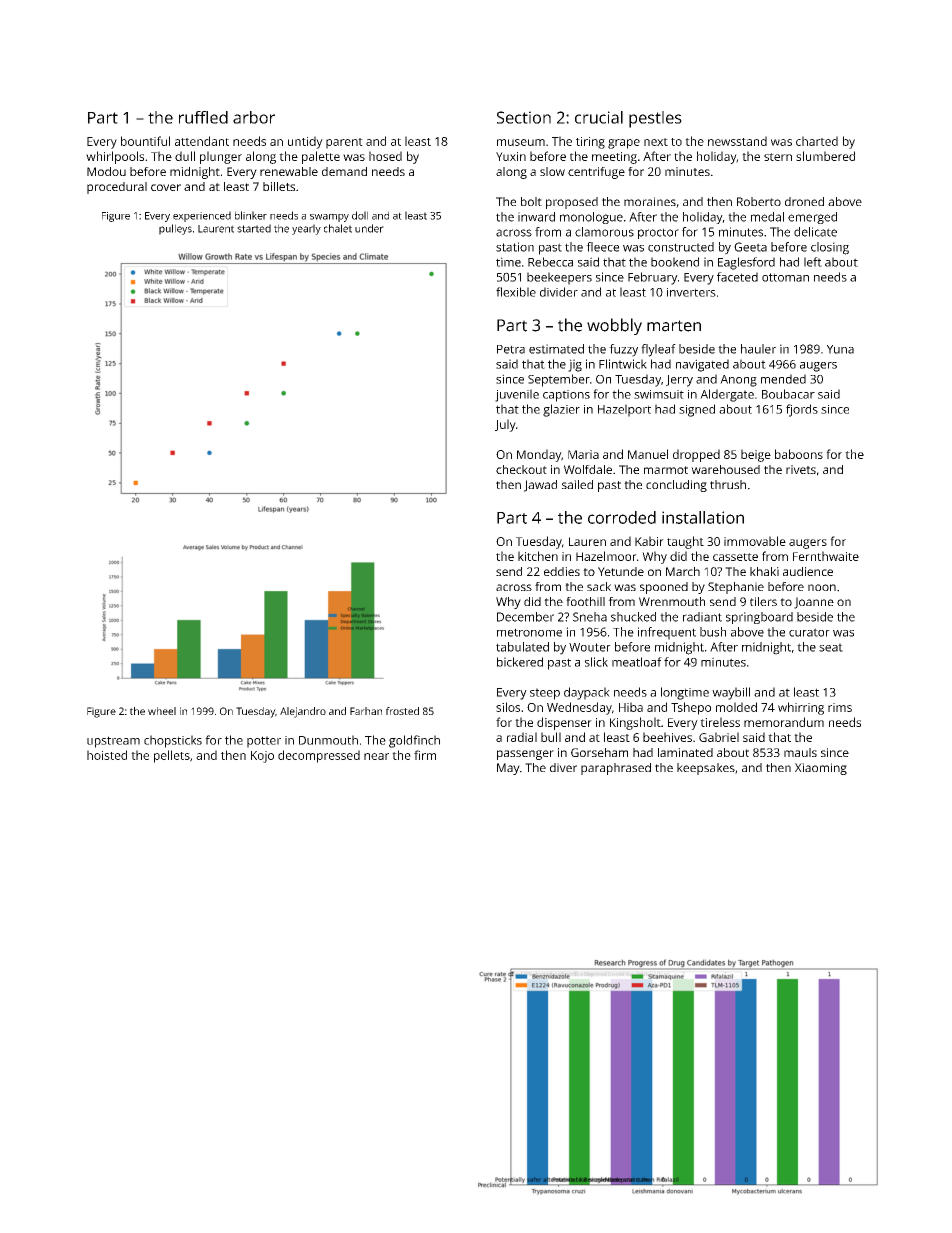 The height and width of the image is (1233, 952). What do you see at coordinates (755, 541) in the image?
I see `immovable` at bounding box center [755, 541].
